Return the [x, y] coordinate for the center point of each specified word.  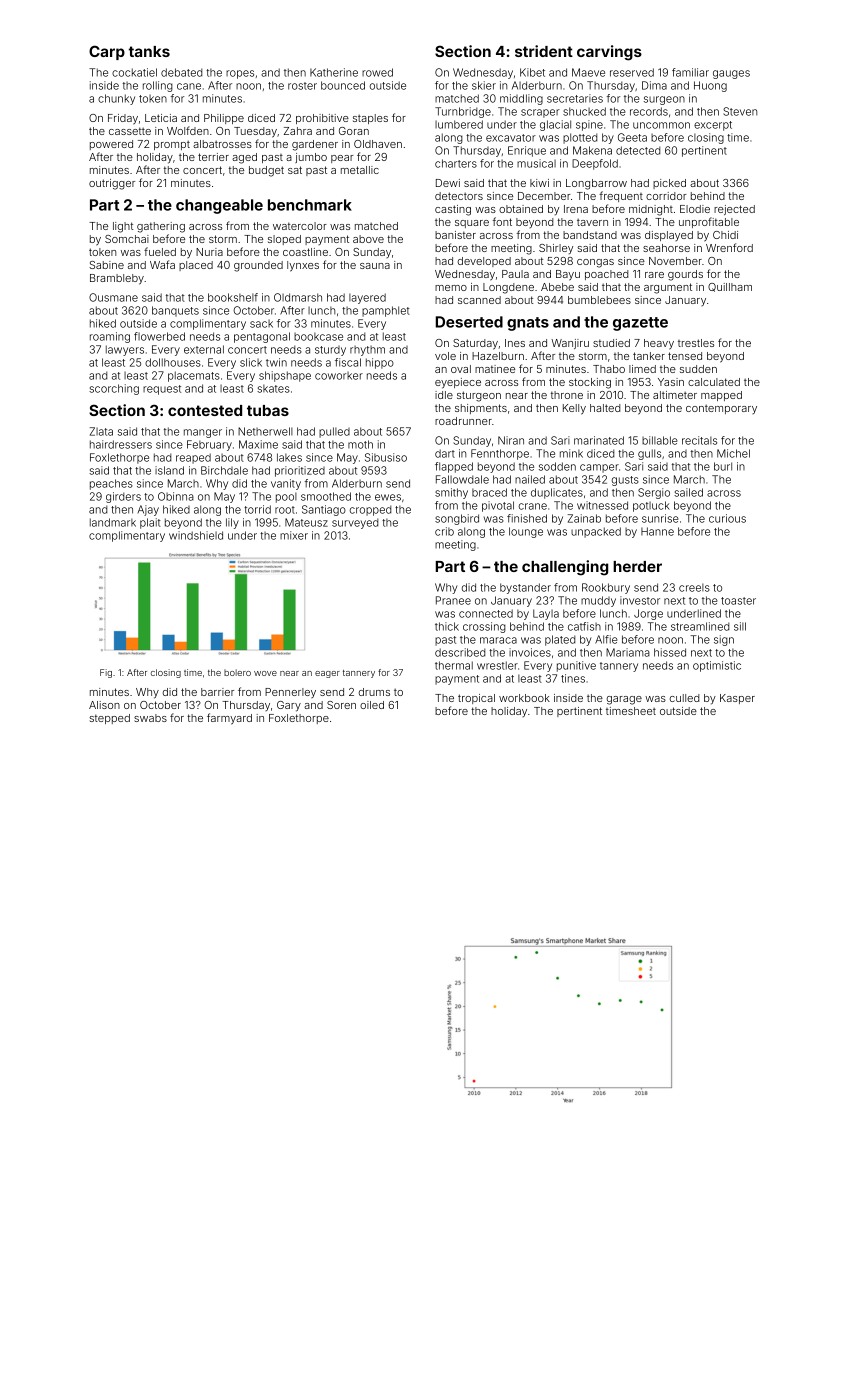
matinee [495, 369]
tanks [149, 51]
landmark [113, 522]
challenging [565, 568]
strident [544, 51]
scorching [114, 389]
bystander [525, 588]
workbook [524, 698]
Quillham [730, 287]
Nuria [209, 252]
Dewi [448, 183]
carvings [609, 53]
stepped [109, 719]
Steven [740, 111]
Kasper [737, 699]
